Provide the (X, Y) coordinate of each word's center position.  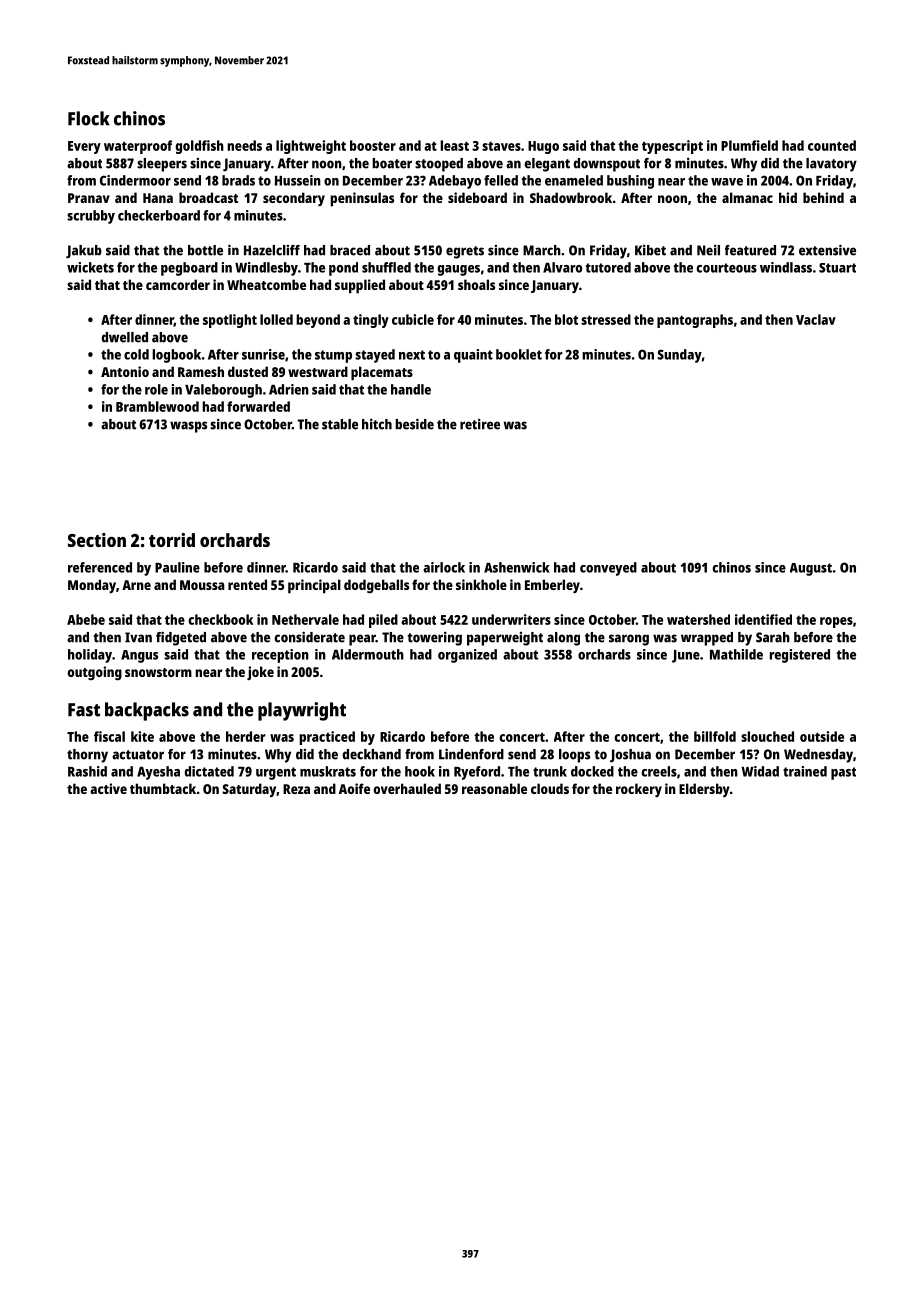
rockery (639, 790)
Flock (89, 118)
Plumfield (749, 145)
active (108, 788)
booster (373, 145)
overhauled (407, 788)
